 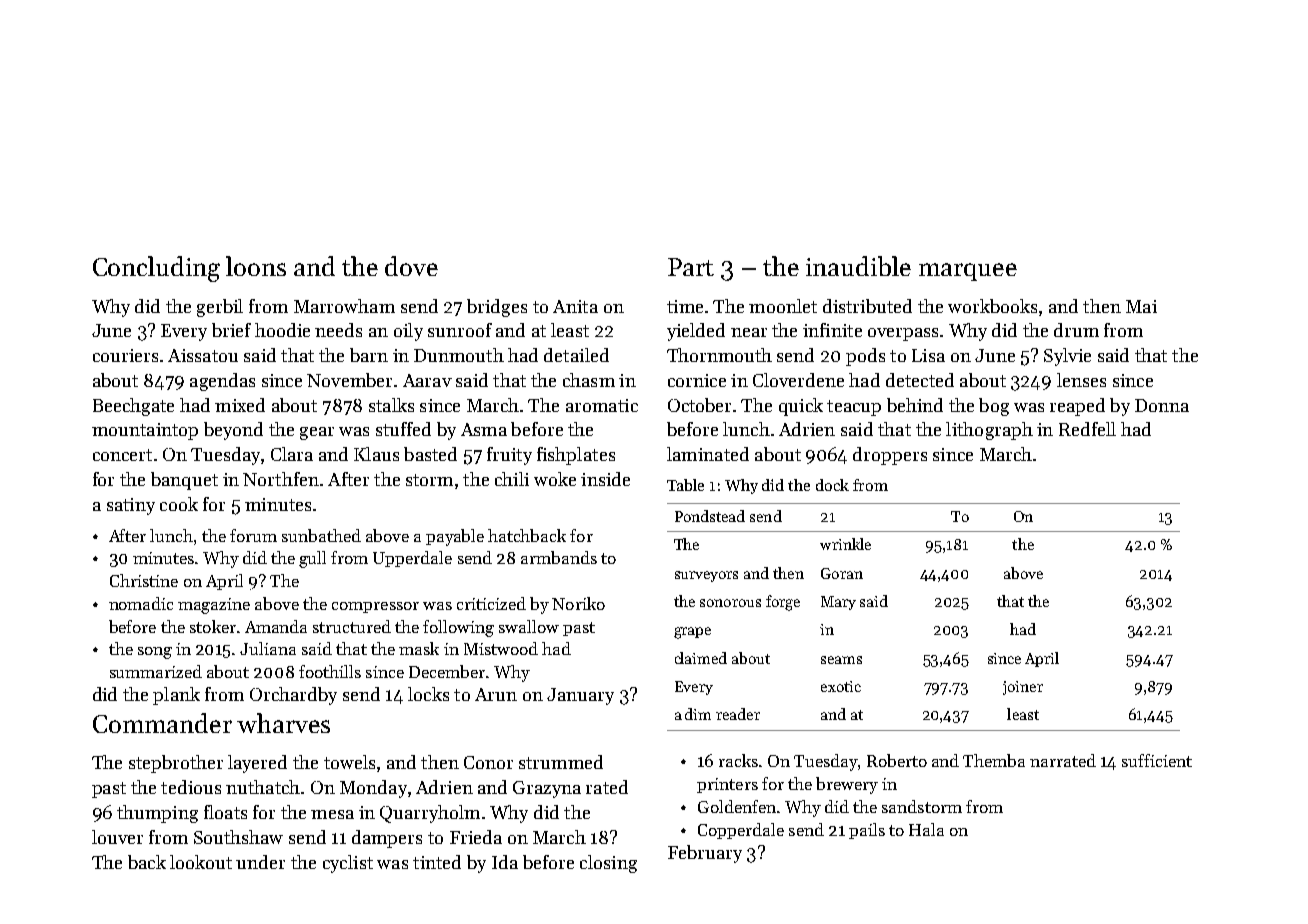 I want to click on dove, so click(x=411, y=266).
